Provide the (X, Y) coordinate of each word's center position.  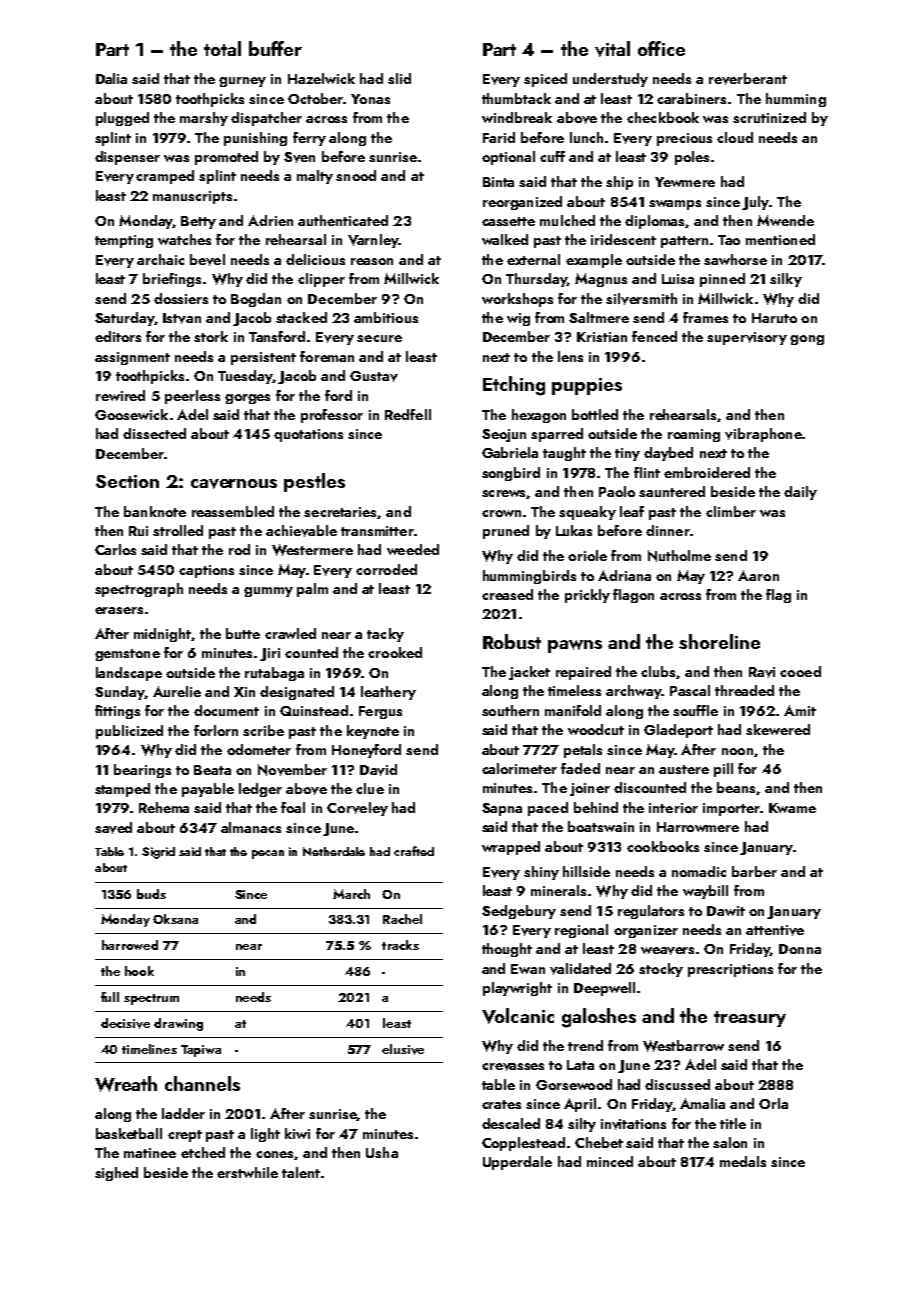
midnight (163, 635)
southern (510, 710)
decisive (125, 1023)
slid (399, 78)
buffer (275, 48)
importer (731, 809)
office (661, 48)
